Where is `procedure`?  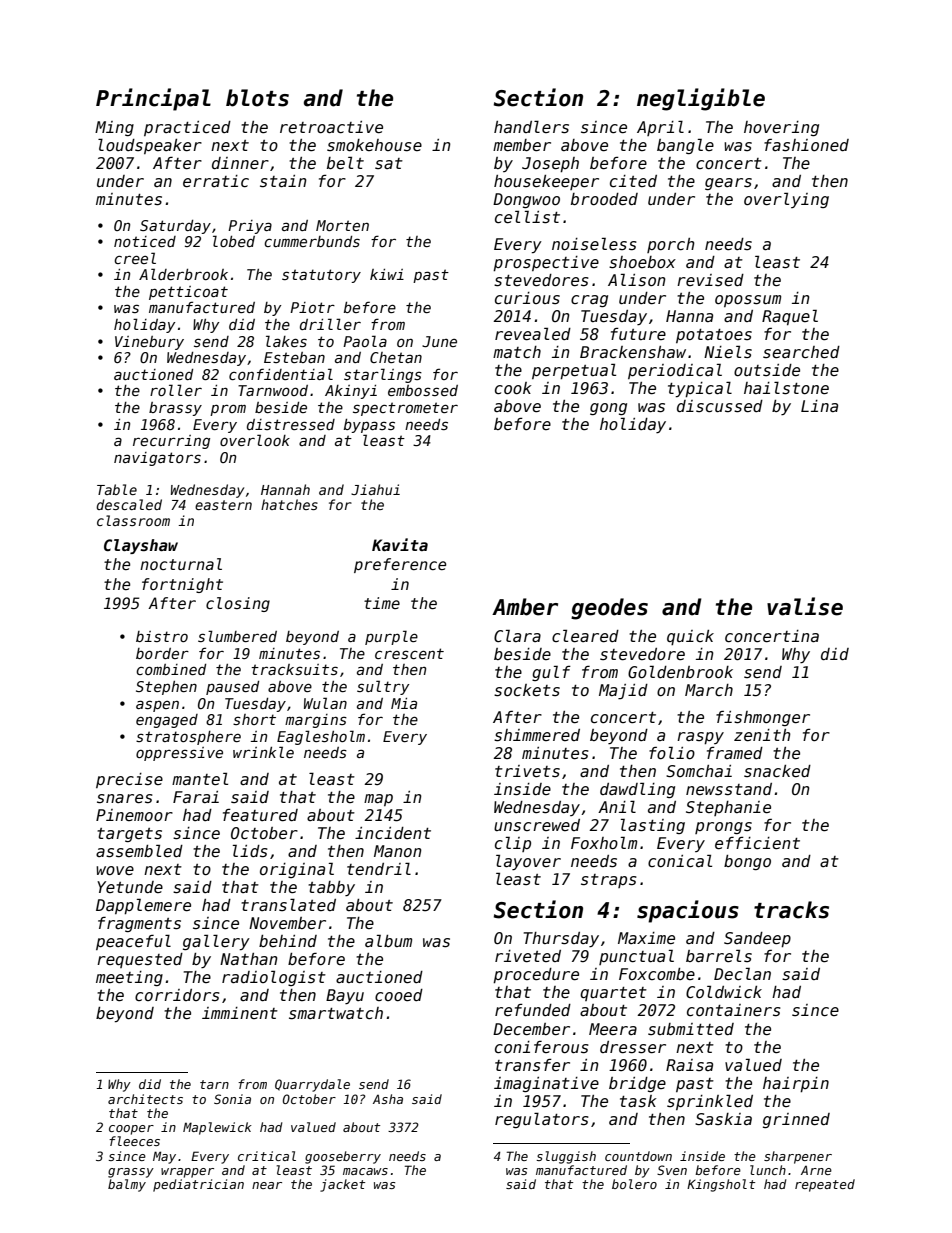 procedure is located at coordinates (536, 975).
